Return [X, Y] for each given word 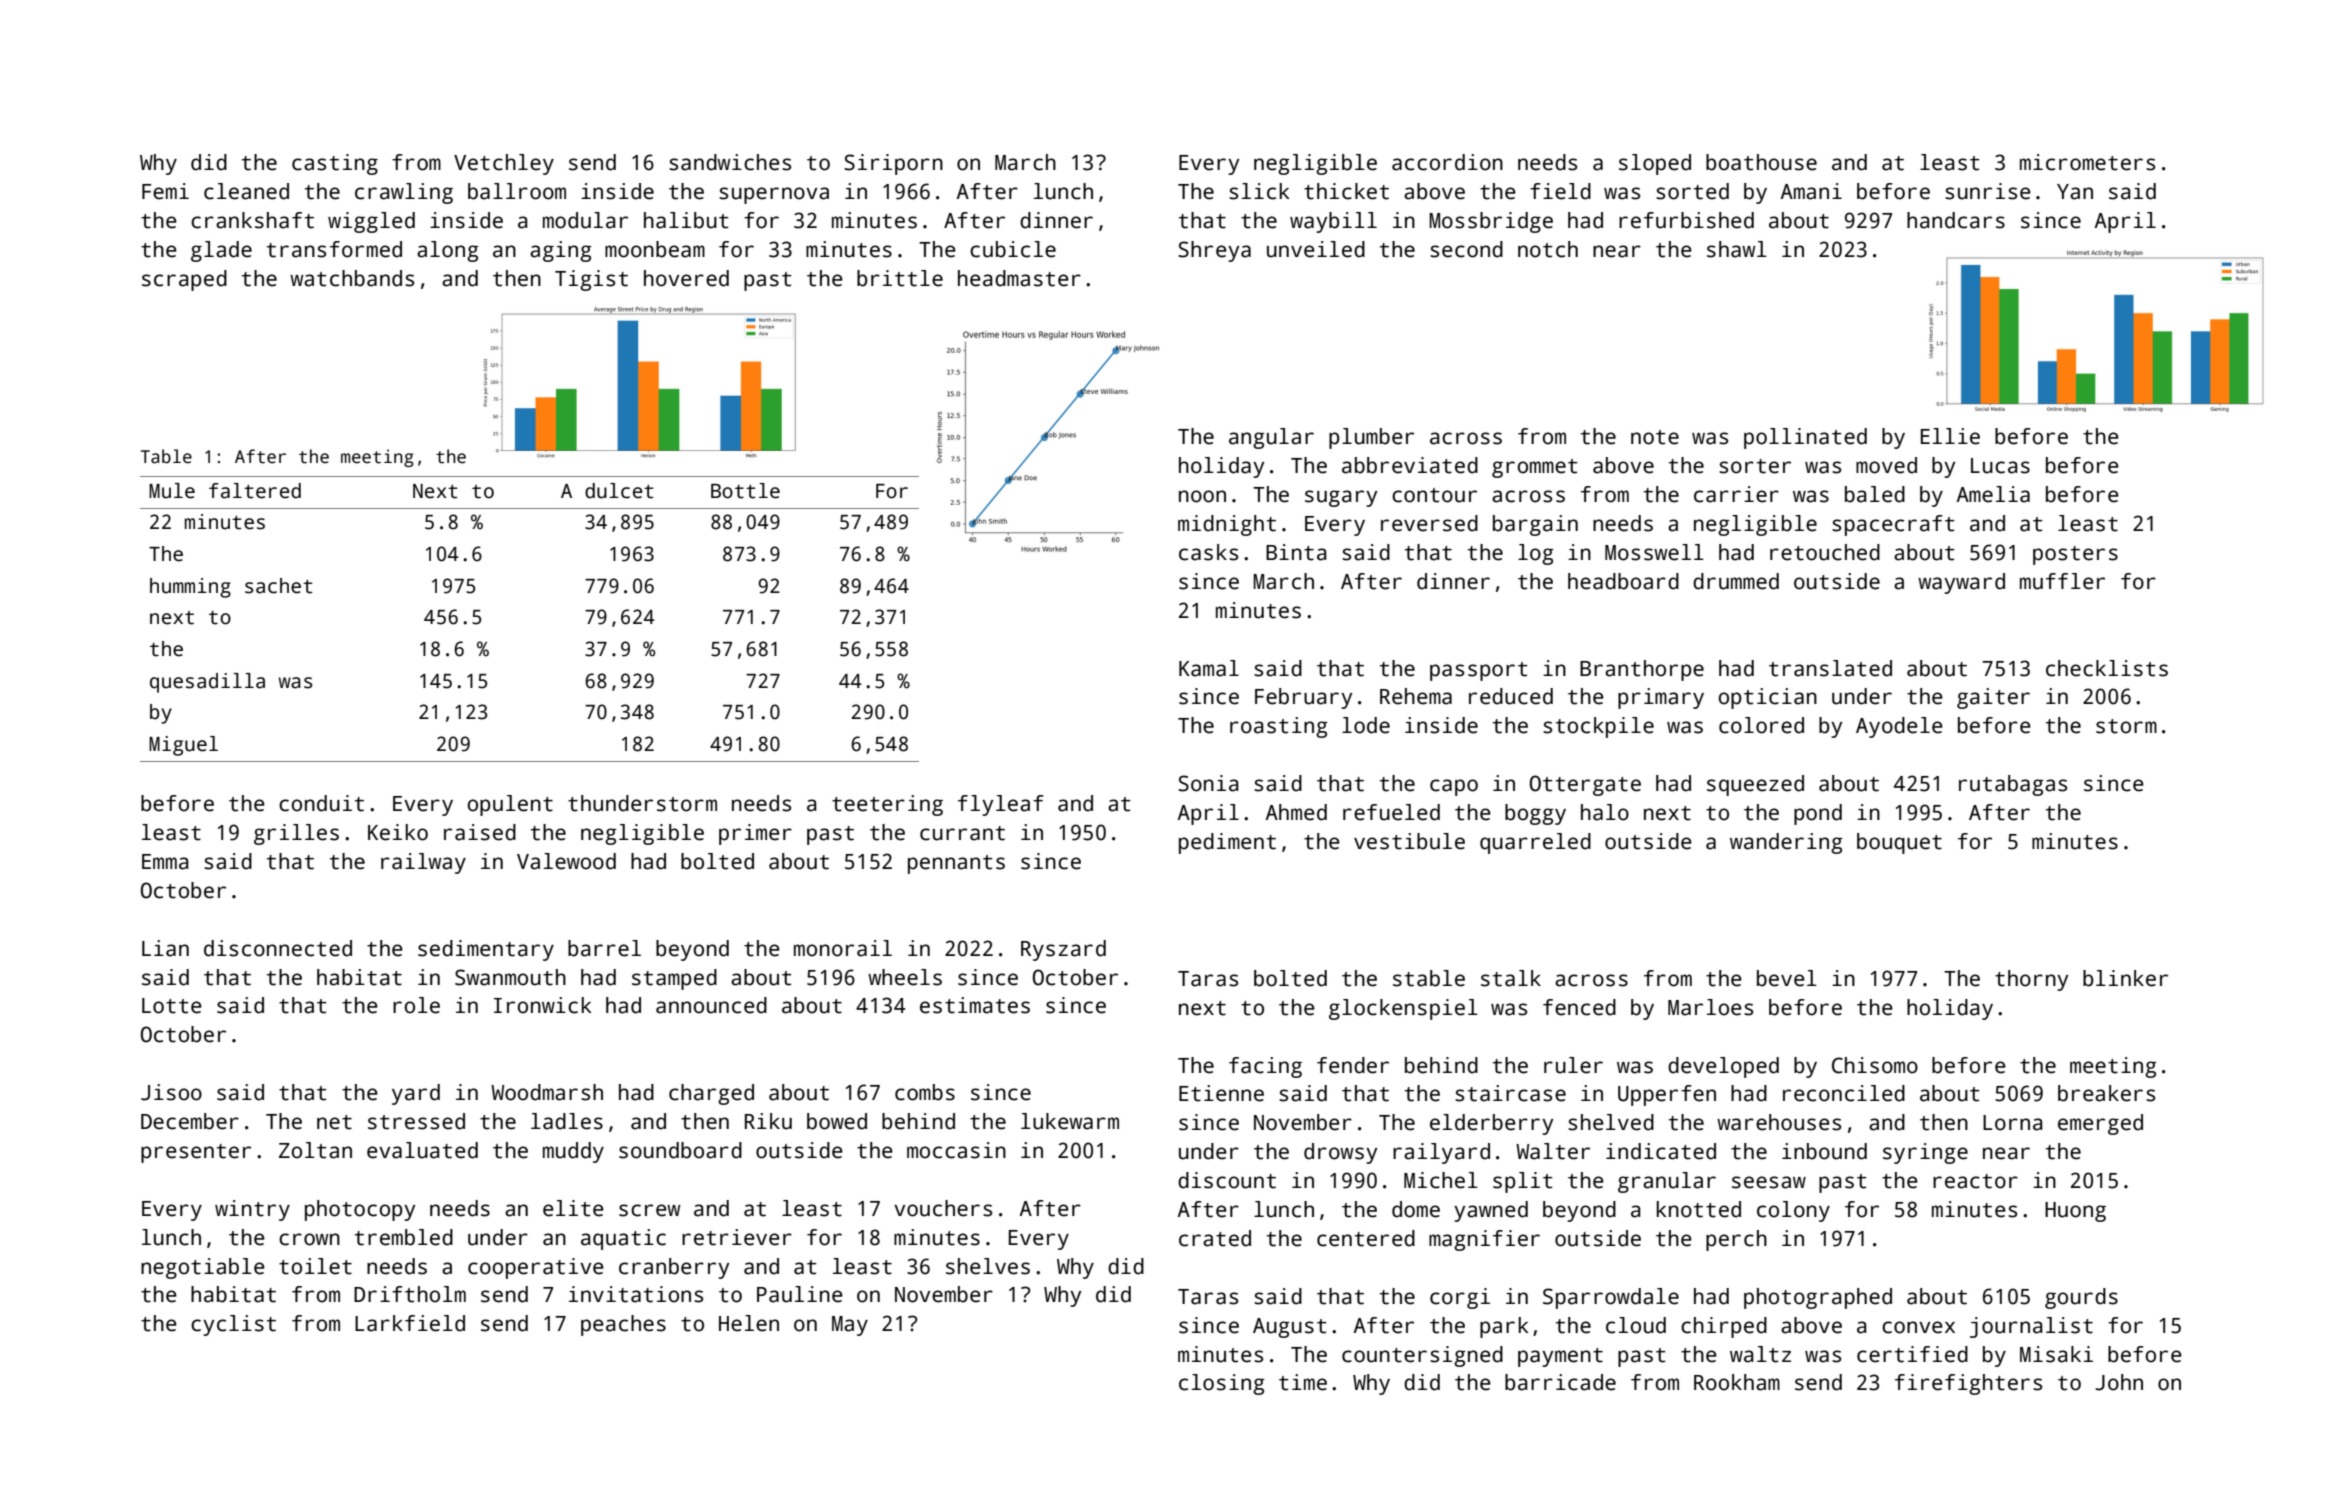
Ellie [1950, 436]
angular [1271, 438]
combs [925, 1092]
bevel [1787, 978]
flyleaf [1001, 805]
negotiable [203, 1268]
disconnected [278, 948]
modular [585, 220]
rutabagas [2013, 785]
